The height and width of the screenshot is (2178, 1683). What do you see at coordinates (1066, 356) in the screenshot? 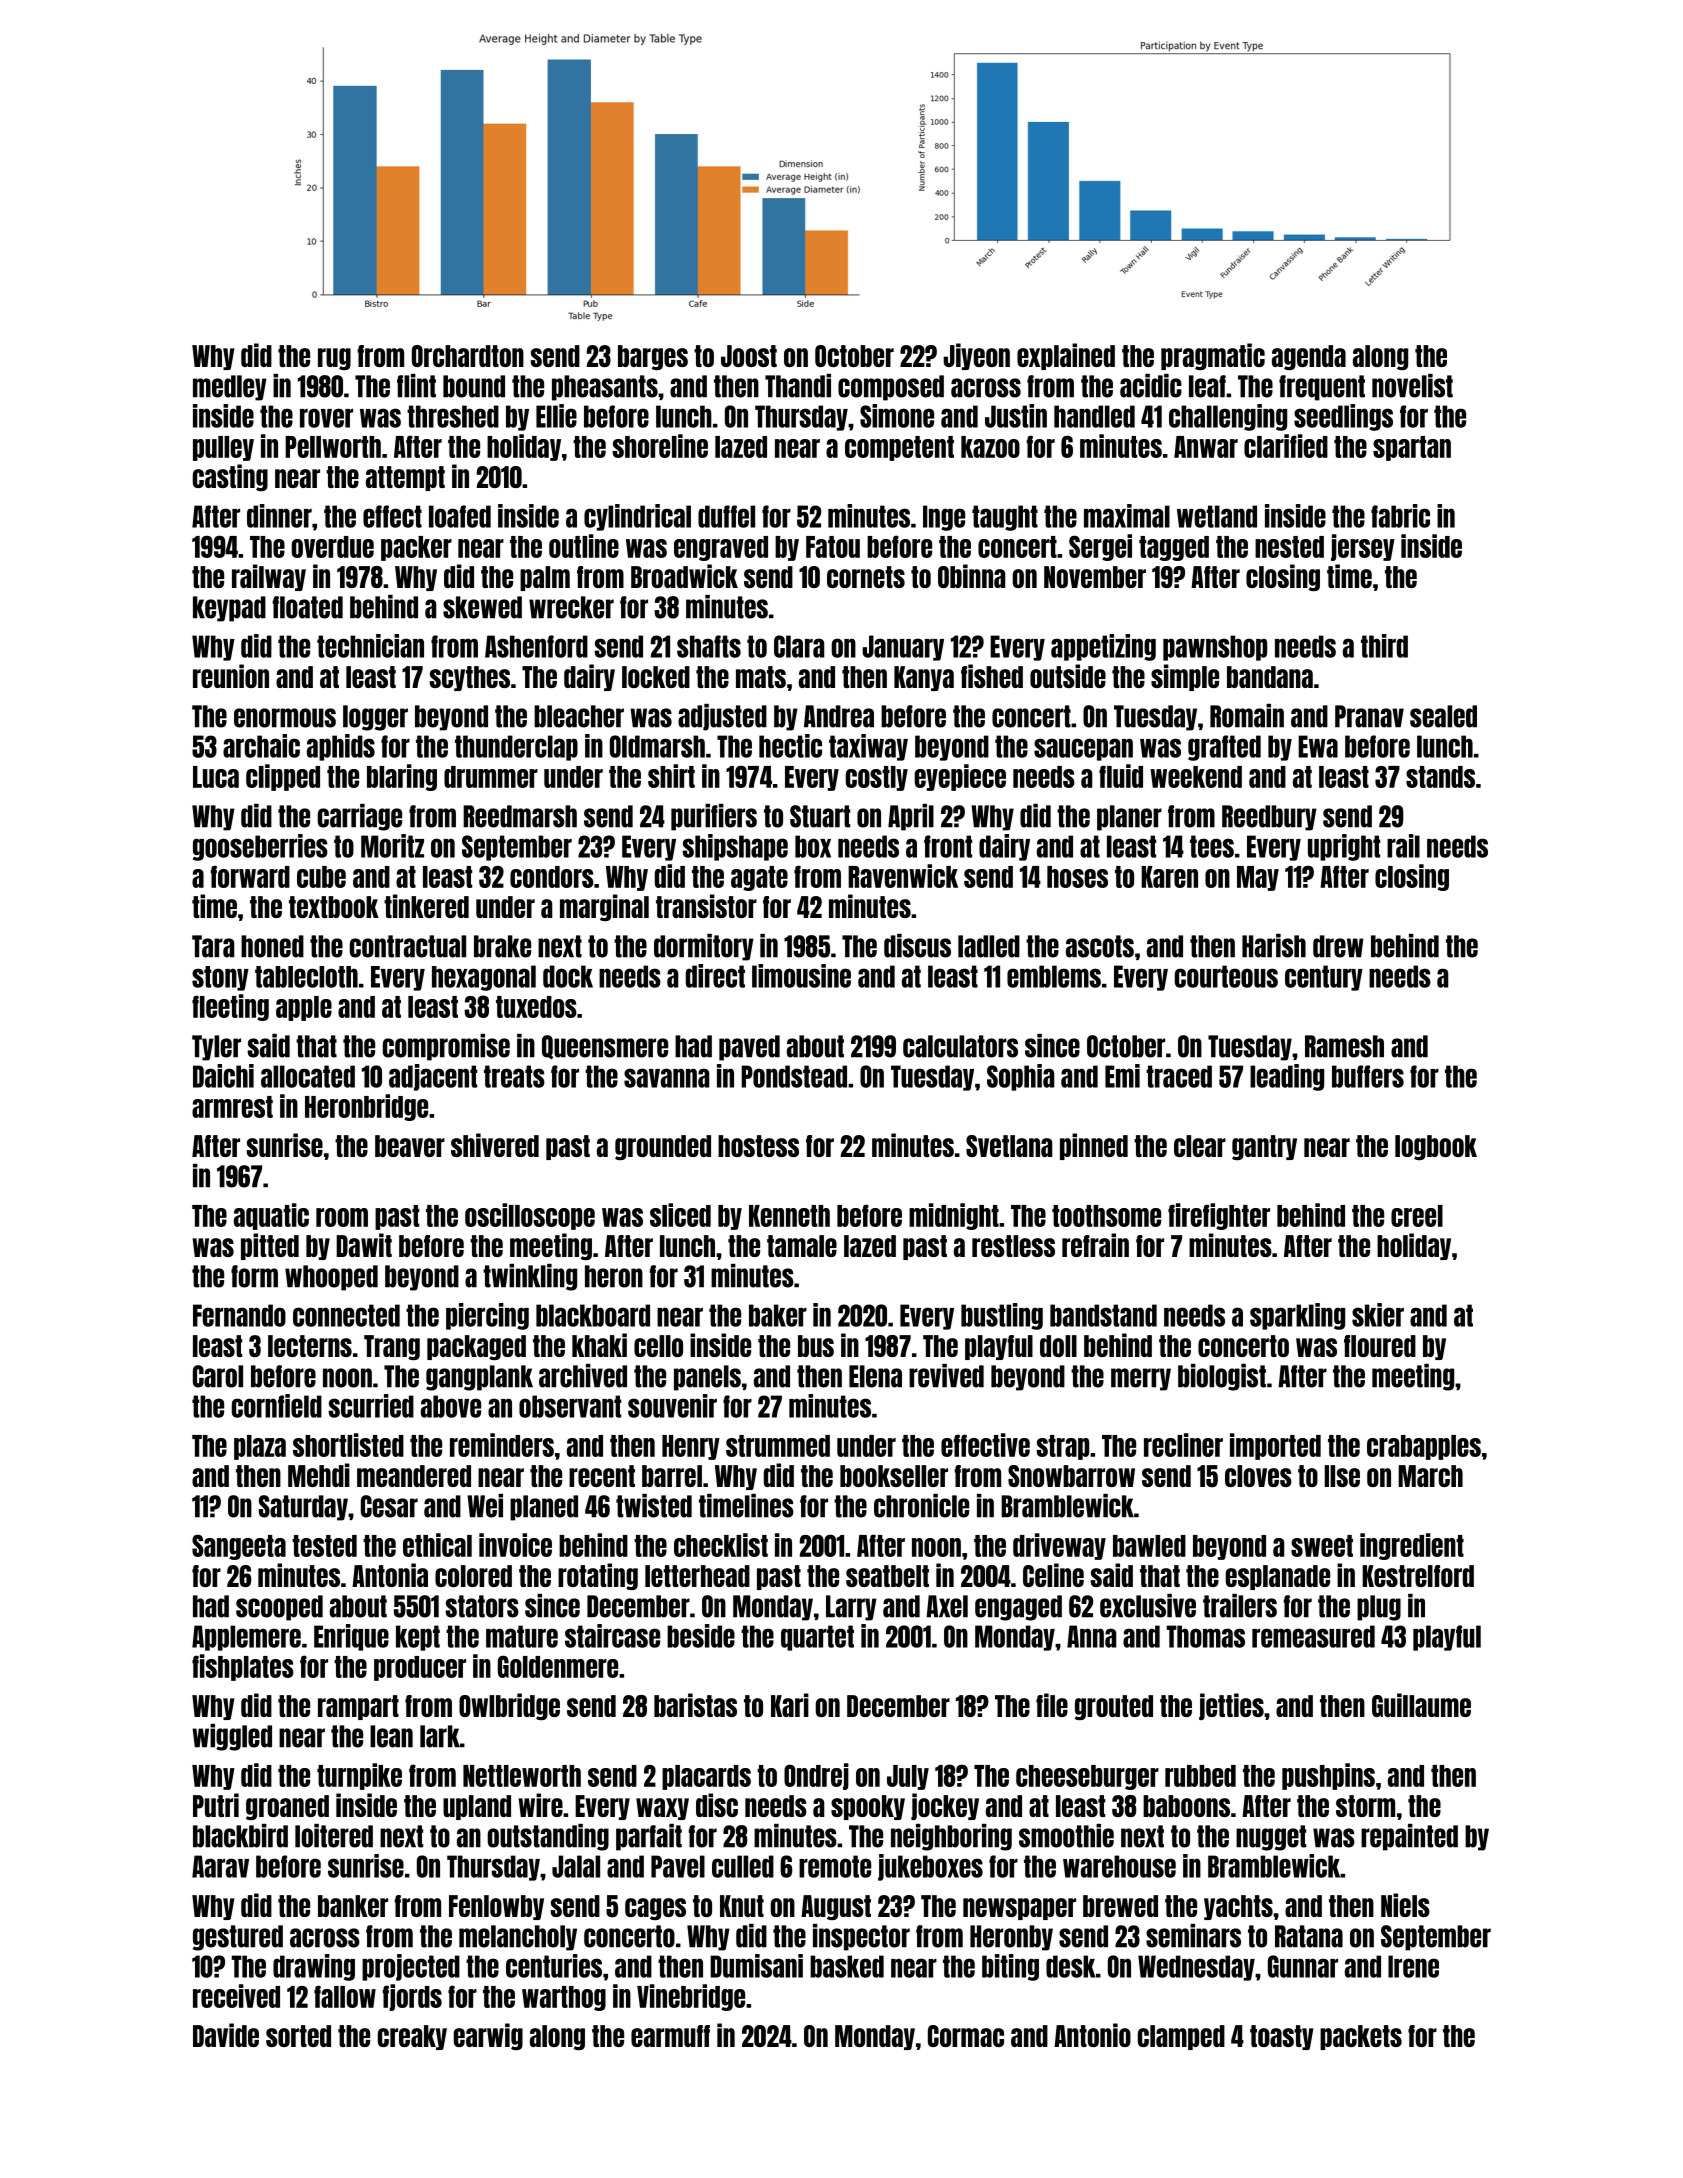
I see `explained` at bounding box center [1066, 356].
